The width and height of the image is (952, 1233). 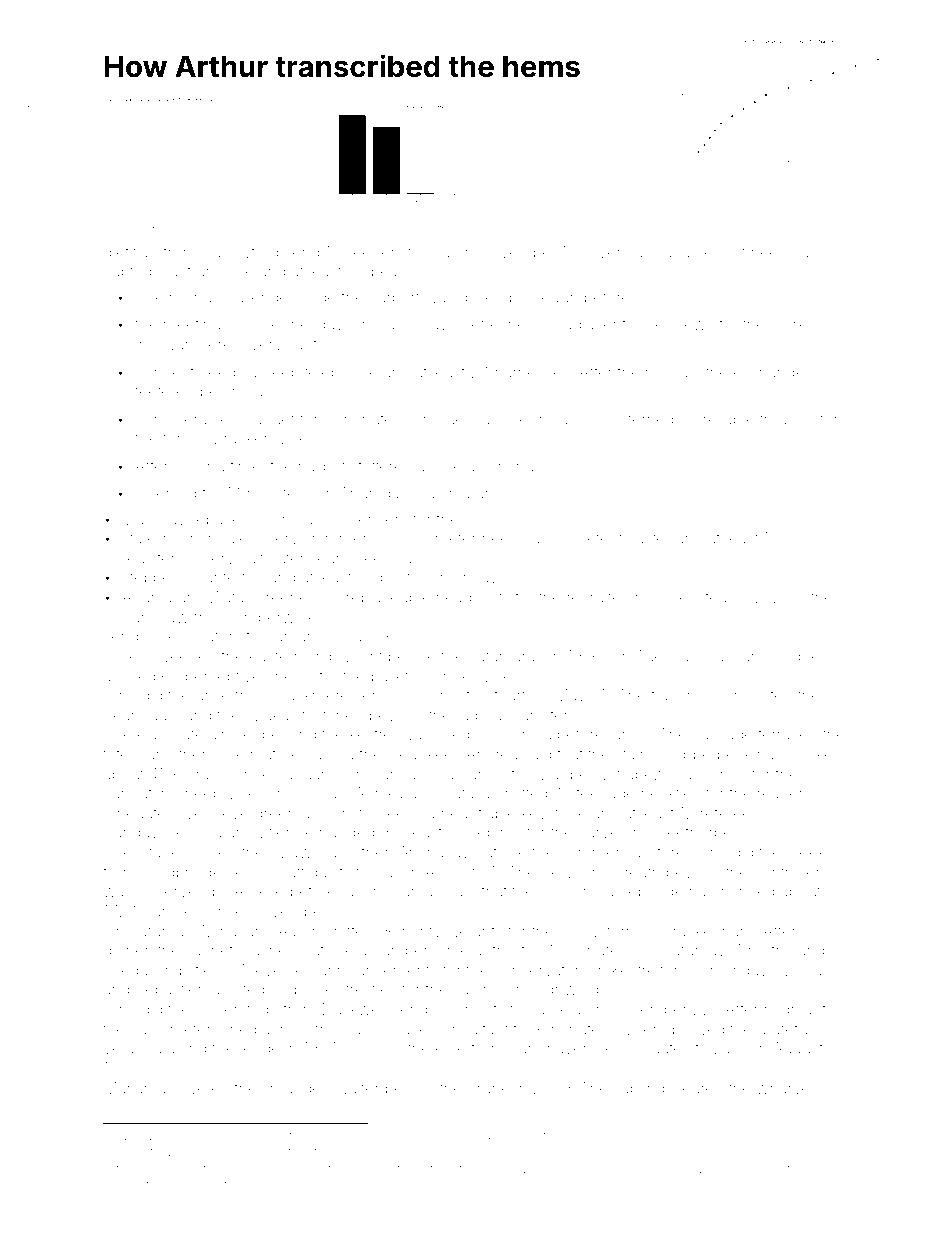 I want to click on irrevocable, so click(x=687, y=1169).
